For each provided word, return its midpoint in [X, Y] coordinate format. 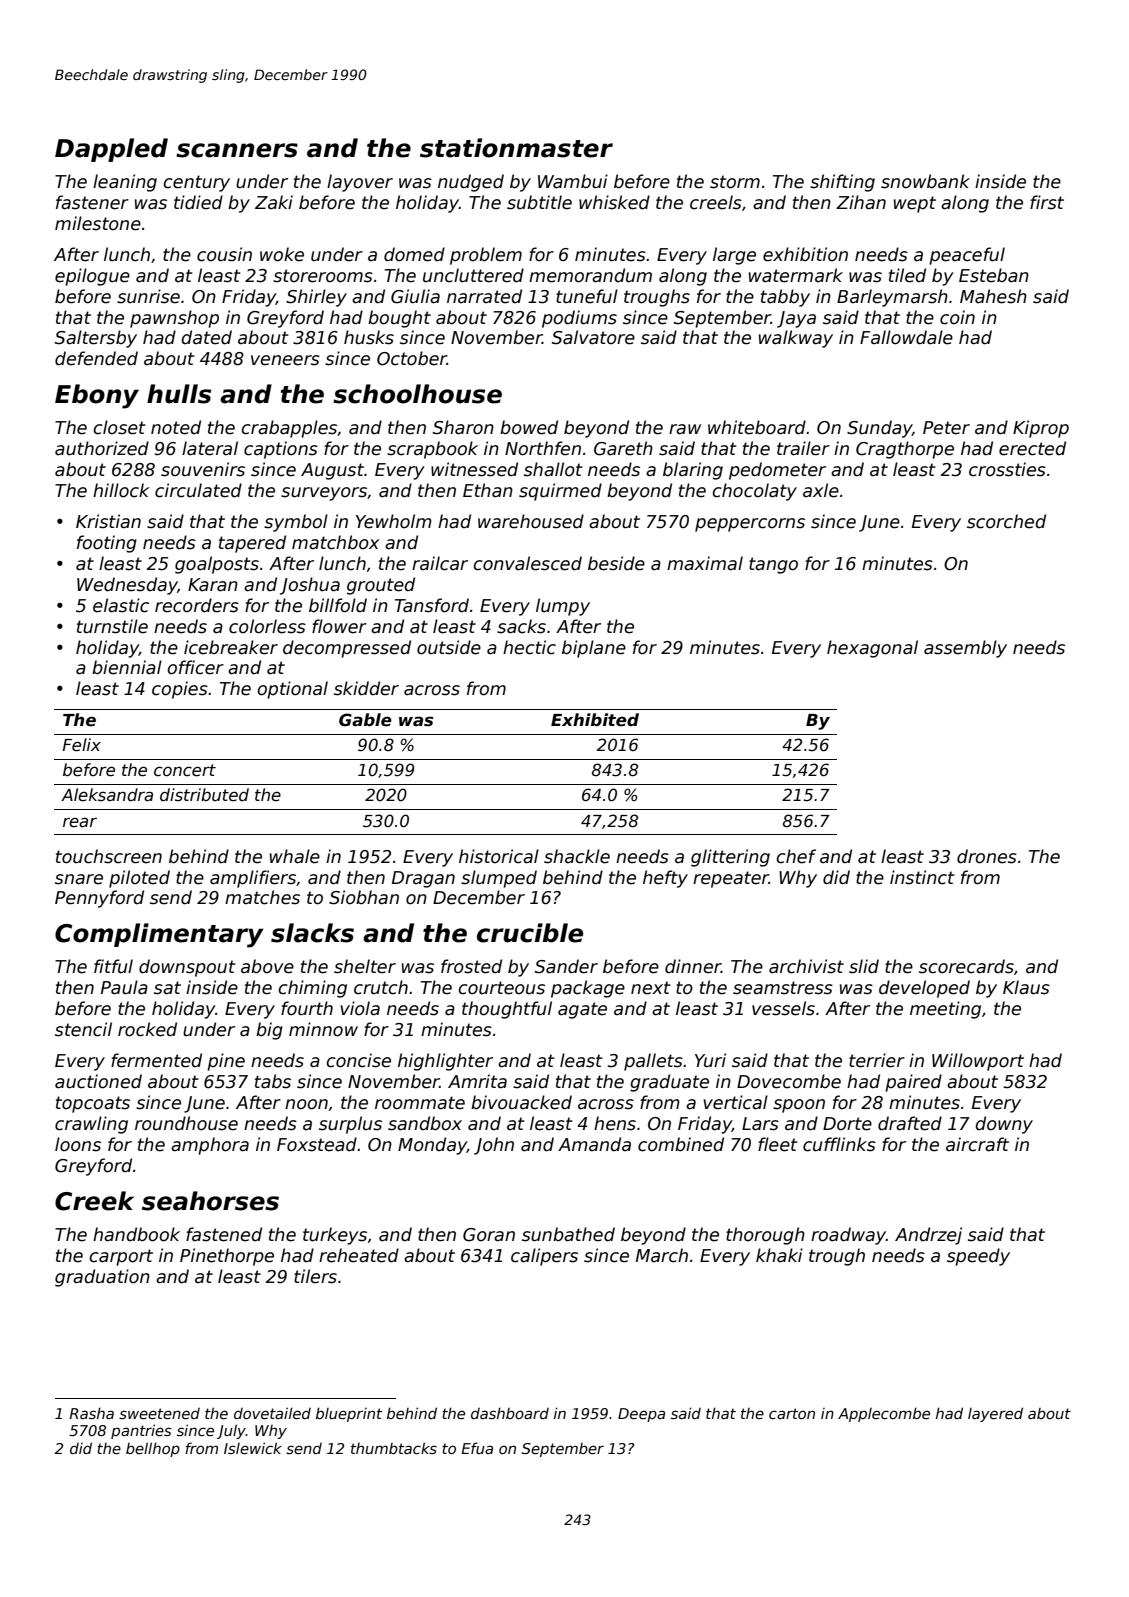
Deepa [641, 1415]
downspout [187, 968]
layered [995, 1414]
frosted [471, 966]
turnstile [112, 626]
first [1047, 202]
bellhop [153, 1449]
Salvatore [593, 337]
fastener [92, 202]
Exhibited [595, 720]
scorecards [966, 966]
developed [924, 989]
